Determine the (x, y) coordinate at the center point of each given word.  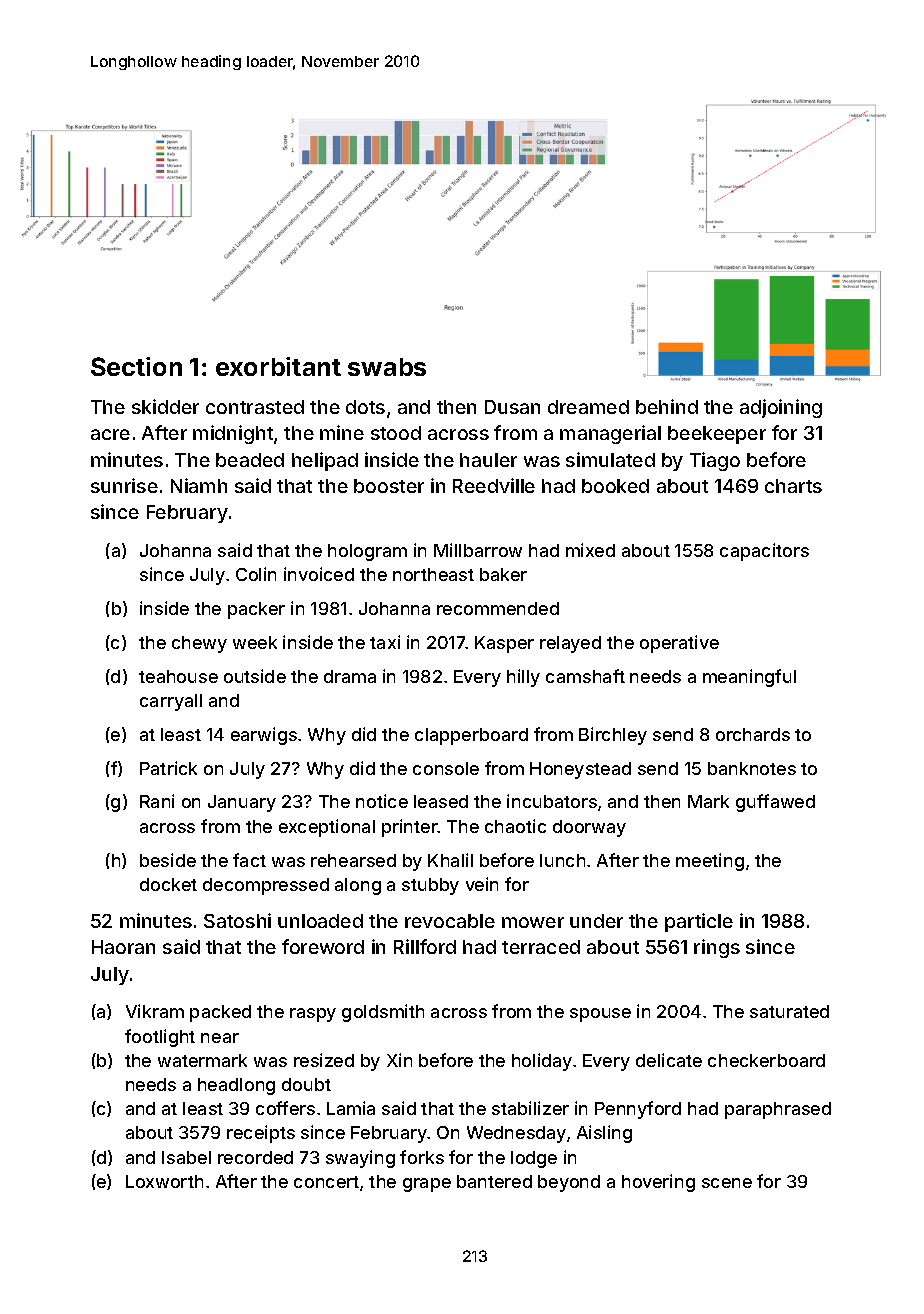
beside (168, 860)
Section (136, 366)
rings (717, 948)
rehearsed (353, 860)
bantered (494, 1181)
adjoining (781, 408)
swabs (387, 367)
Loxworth (164, 1181)
